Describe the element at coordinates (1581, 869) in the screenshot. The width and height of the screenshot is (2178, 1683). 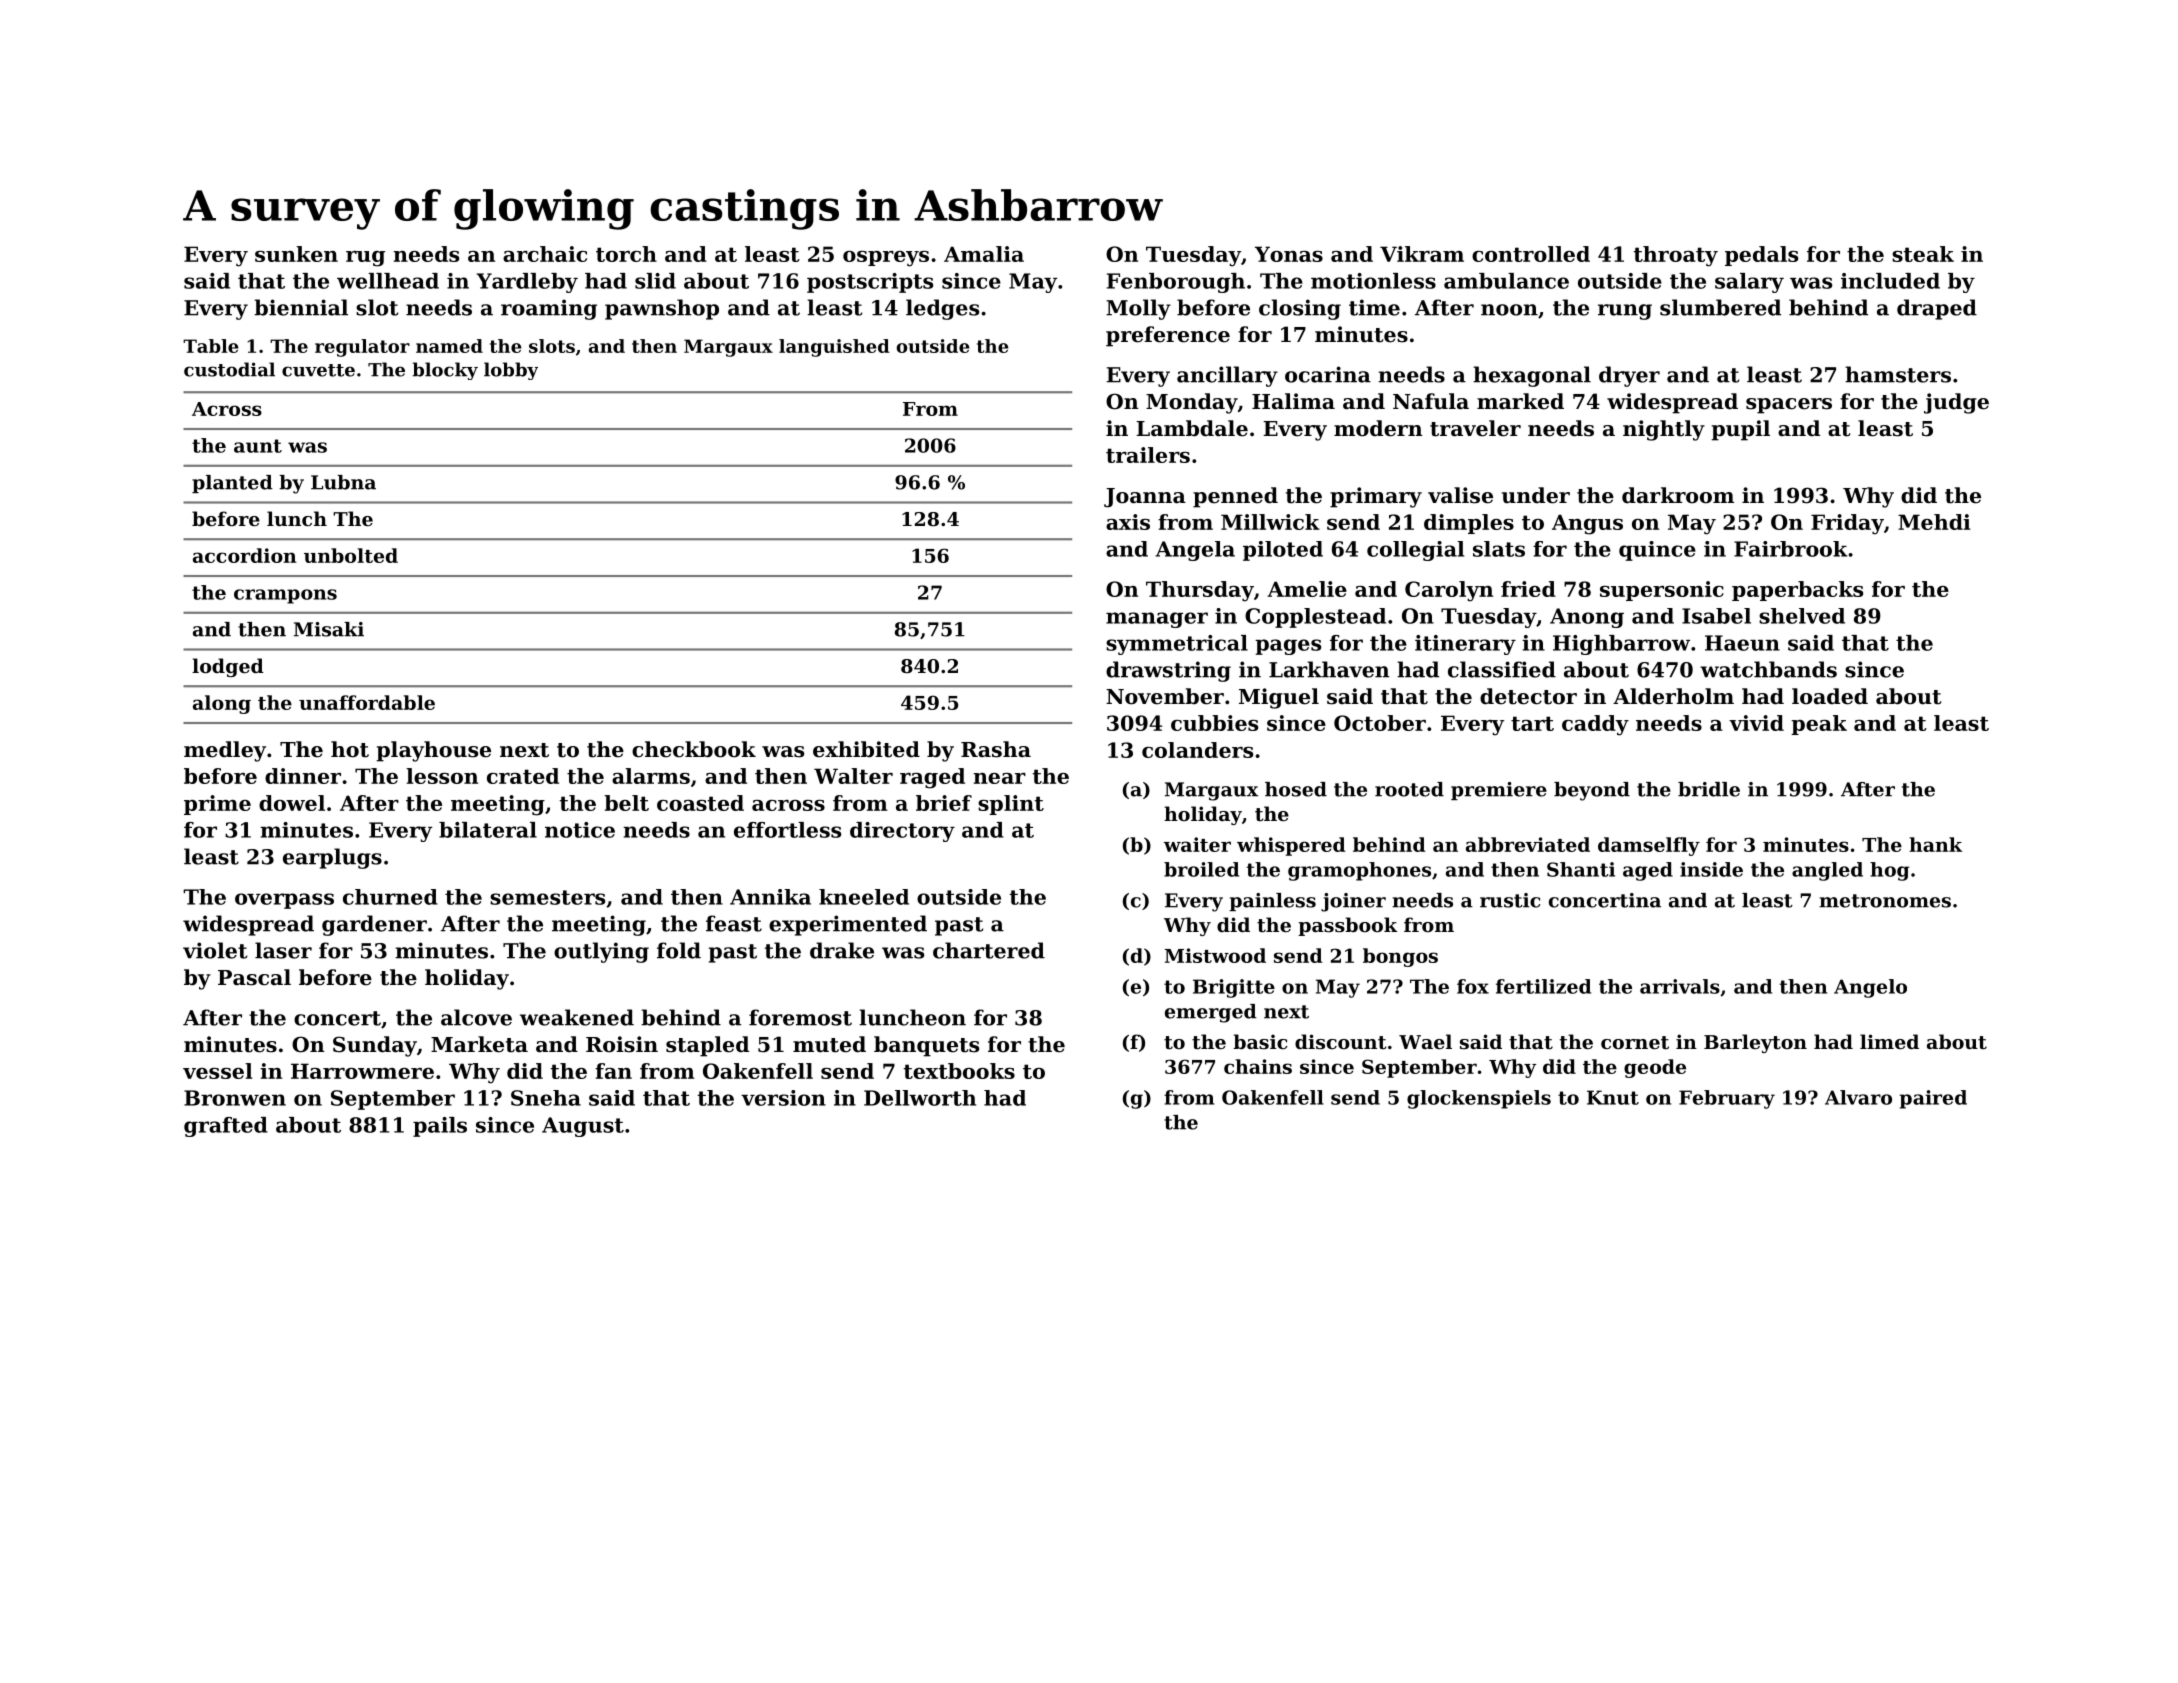
I see `Shanti` at that location.
